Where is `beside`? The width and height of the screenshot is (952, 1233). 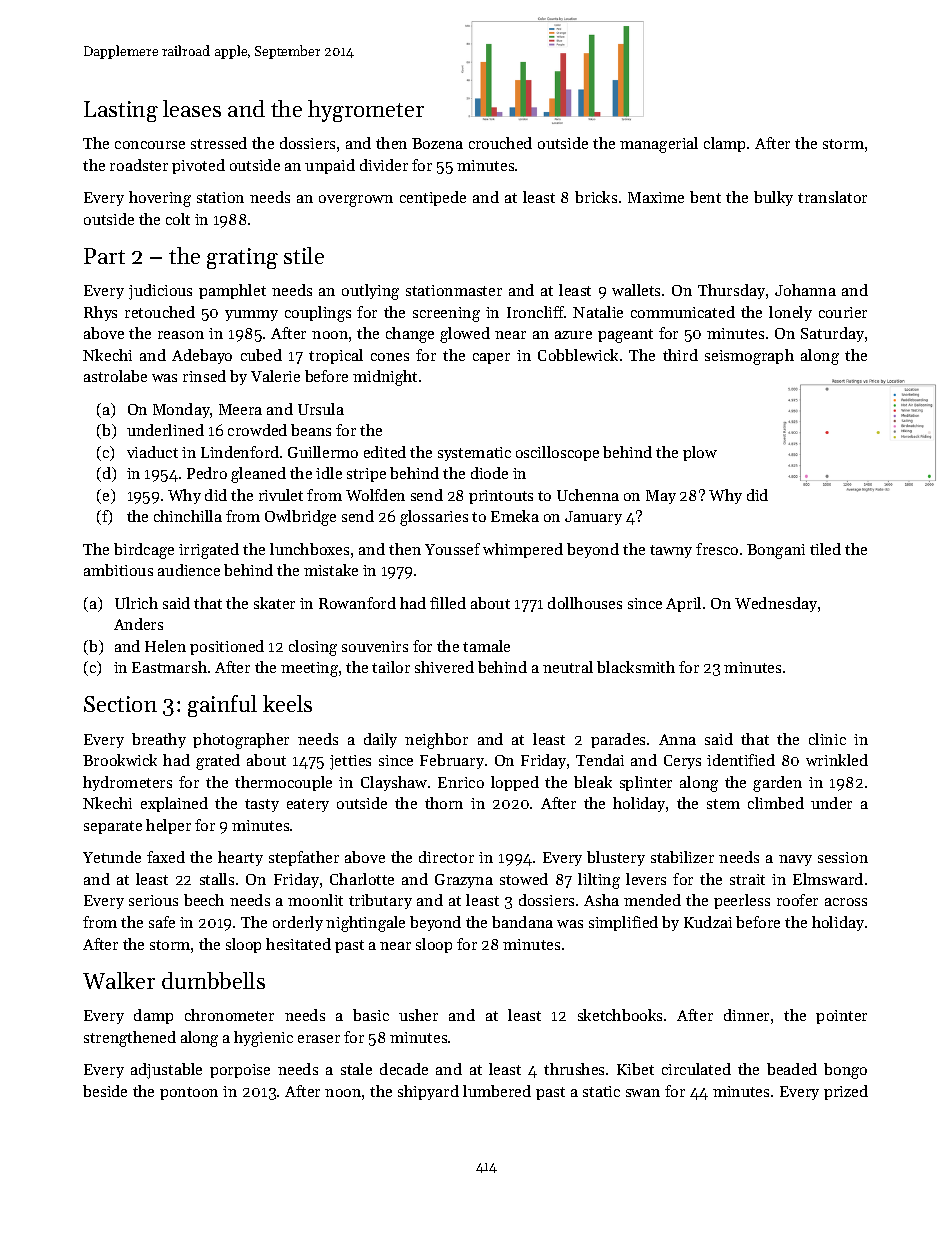
beside is located at coordinates (105, 1091).
